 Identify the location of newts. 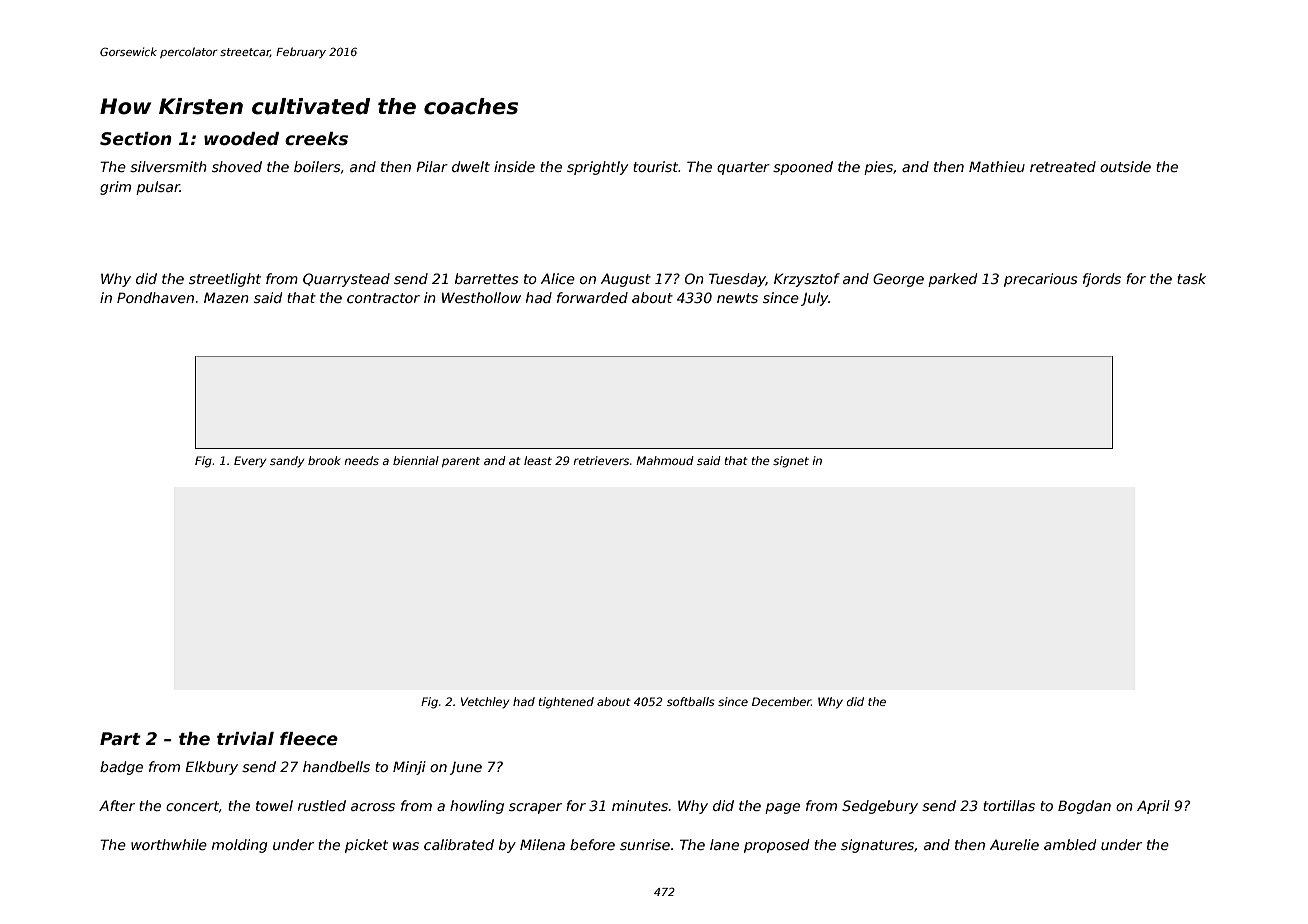
(737, 298).
